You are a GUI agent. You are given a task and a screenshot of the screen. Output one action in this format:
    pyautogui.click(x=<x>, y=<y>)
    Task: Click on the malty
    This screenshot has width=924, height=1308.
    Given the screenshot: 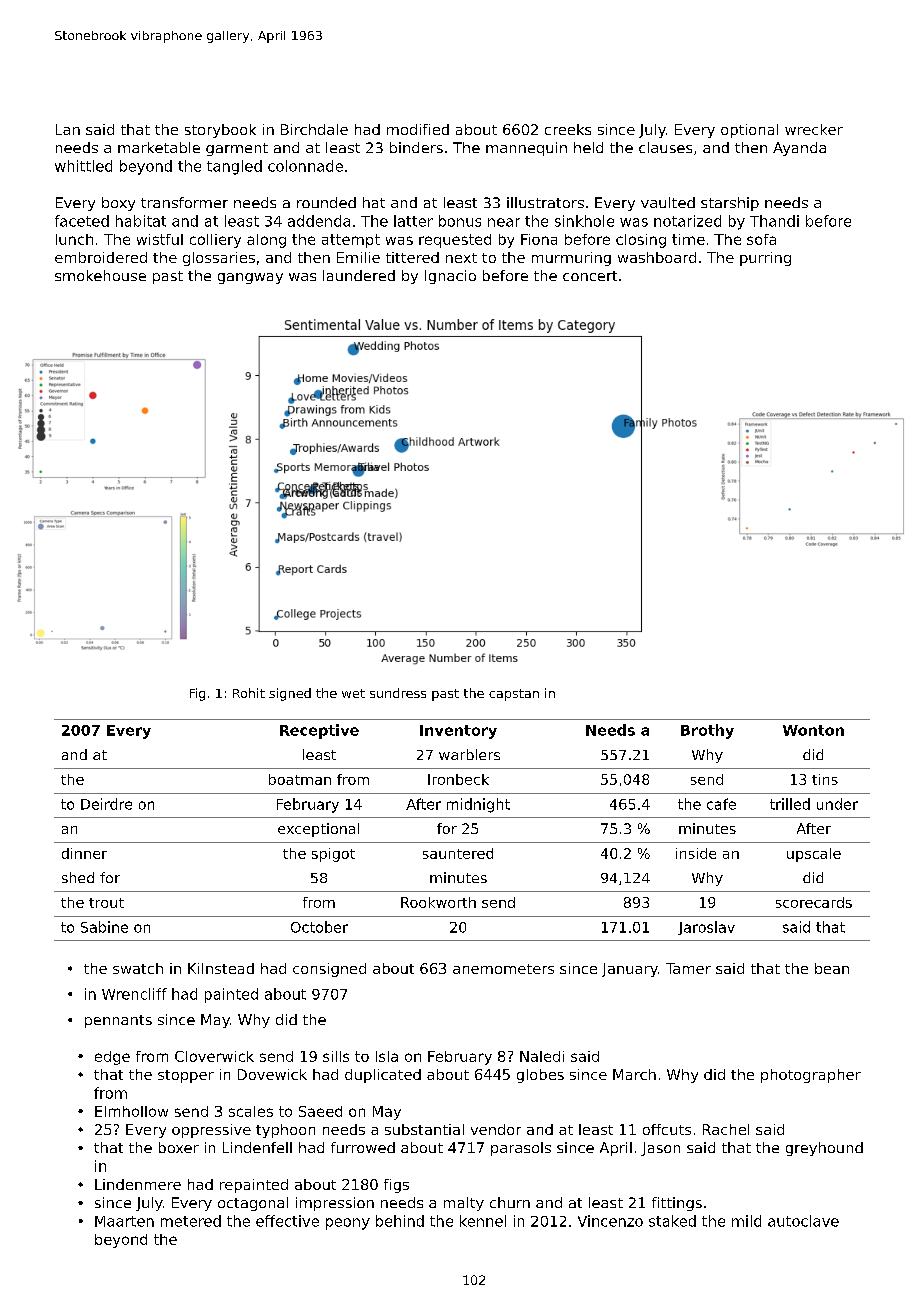 What is the action you would take?
    pyautogui.click(x=464, y=1204)
